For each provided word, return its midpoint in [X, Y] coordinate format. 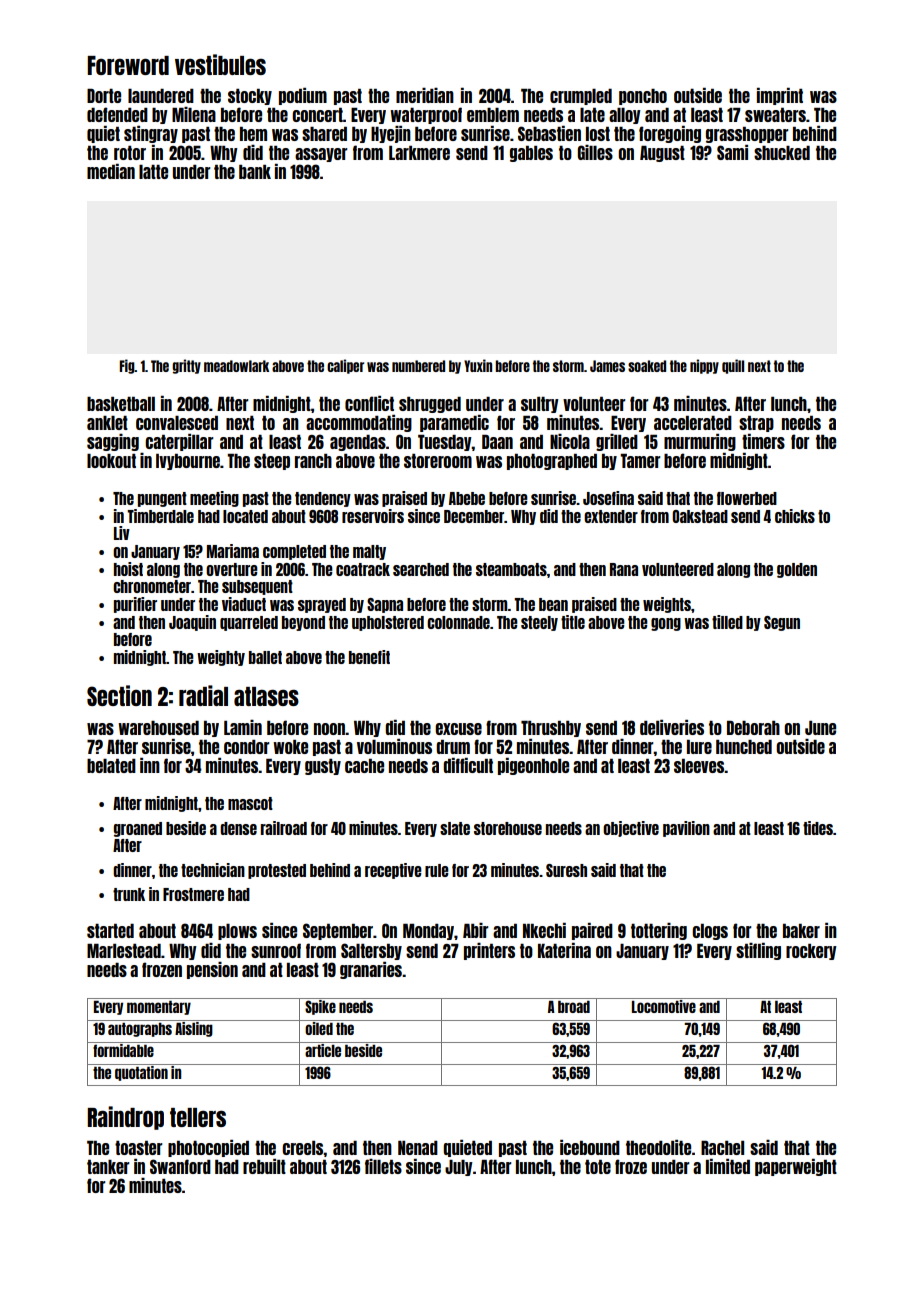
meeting [214, 499]
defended [117, 114]
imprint [780, 96]
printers [489, 951]
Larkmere [419, 153]
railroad [284, 828]
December [474, 516]
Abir [475, 930]
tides [818, 828]
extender [611, 516]
